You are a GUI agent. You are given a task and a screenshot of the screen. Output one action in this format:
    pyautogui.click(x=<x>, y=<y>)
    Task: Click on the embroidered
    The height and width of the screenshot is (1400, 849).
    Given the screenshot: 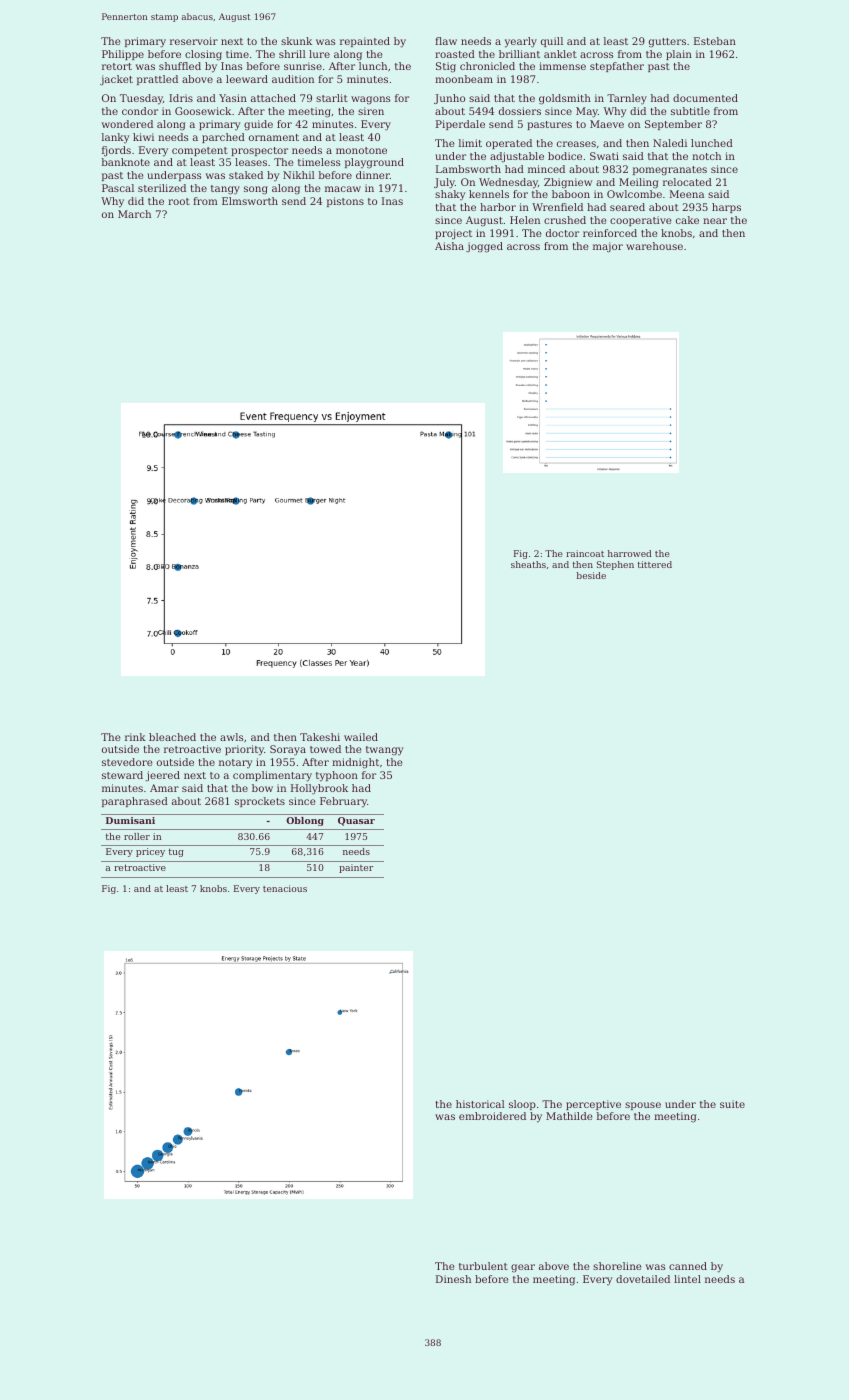 What is the action you would take?
    pyautogui.click(x=492, y=1116)
